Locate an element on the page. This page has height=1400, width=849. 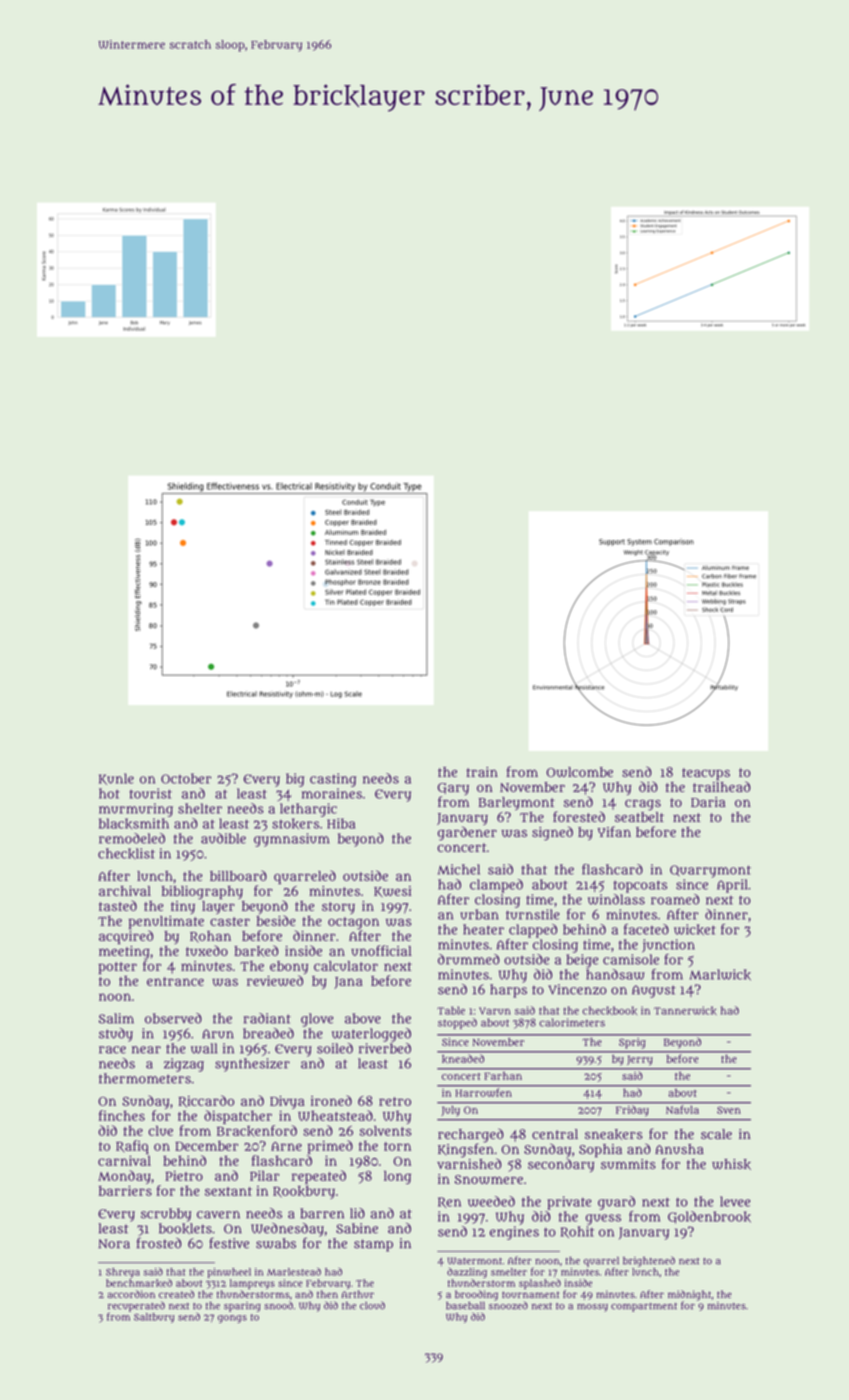
topcoats is located at coordinates (640, 886).
